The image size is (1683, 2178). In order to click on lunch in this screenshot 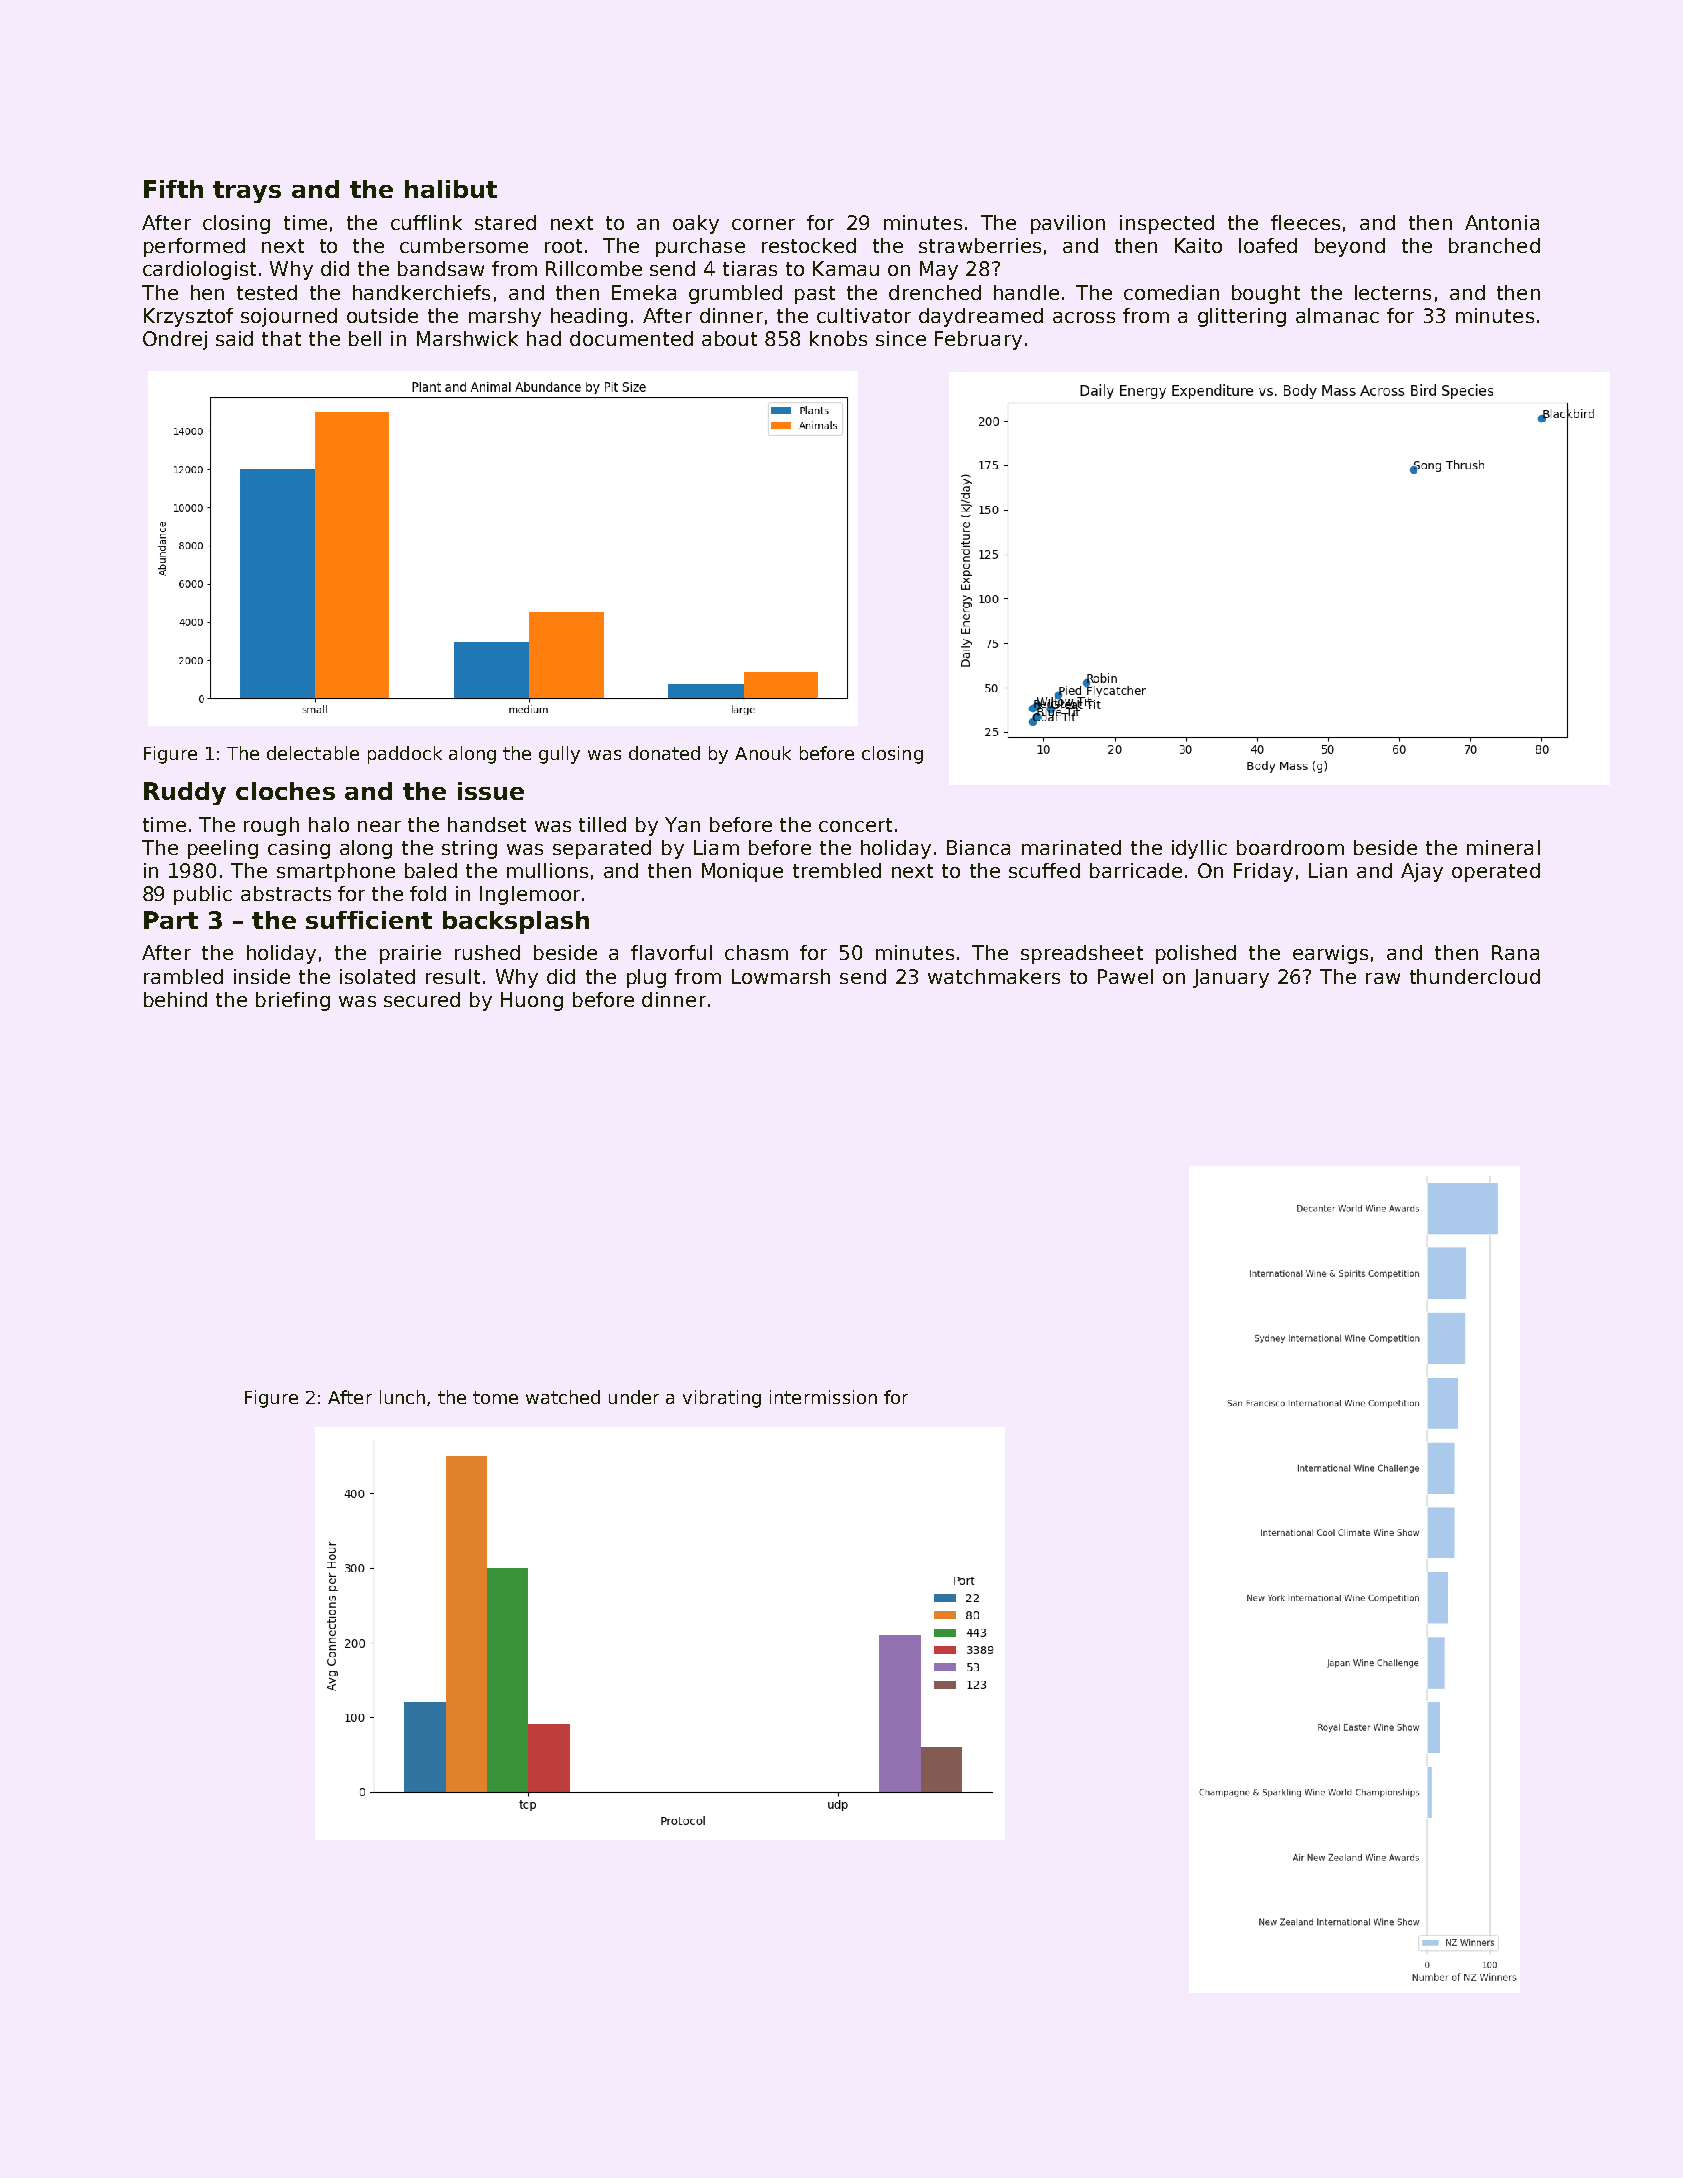, I will do `click(402, 1397)`.
